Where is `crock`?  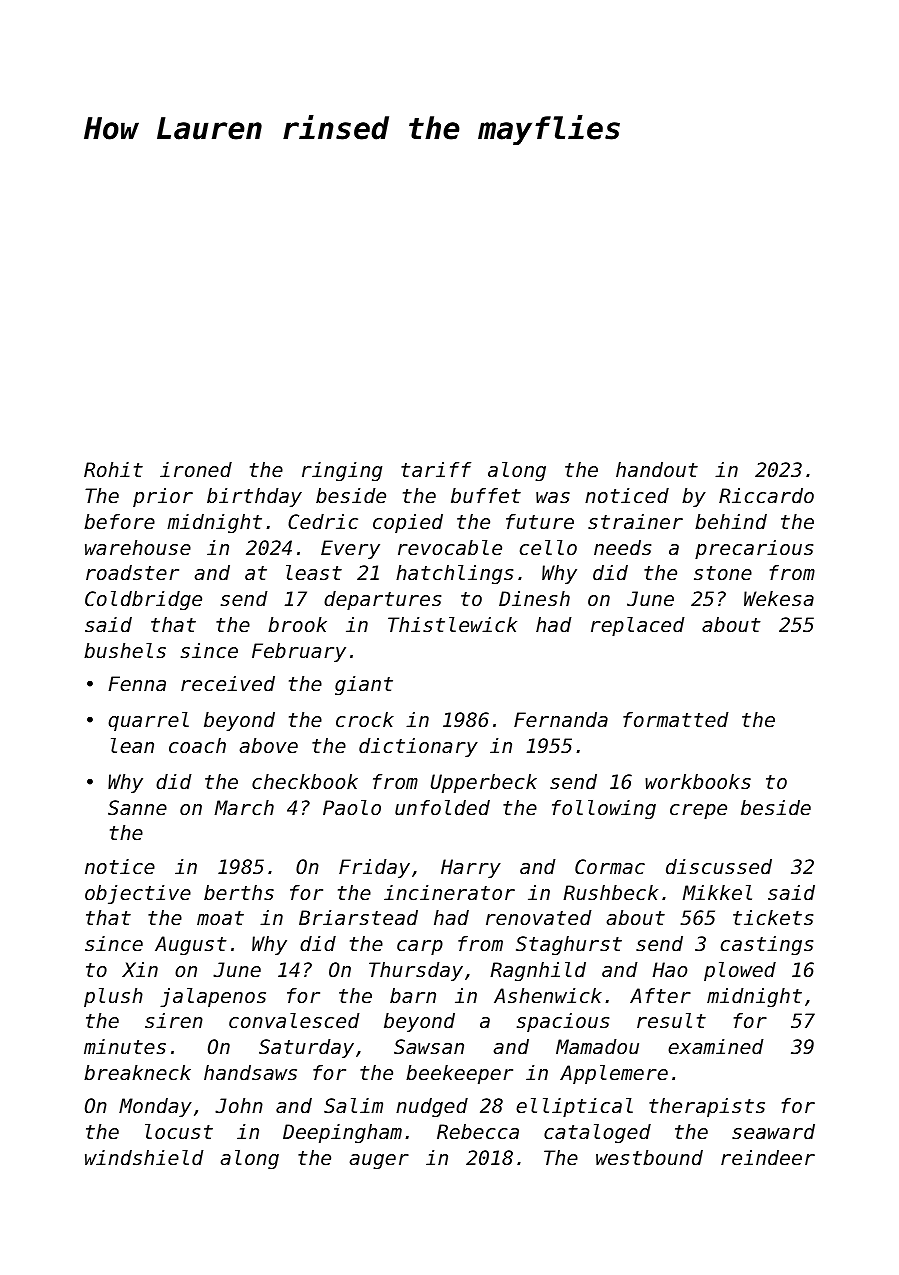
crock is located at coordinates (365, 720).
